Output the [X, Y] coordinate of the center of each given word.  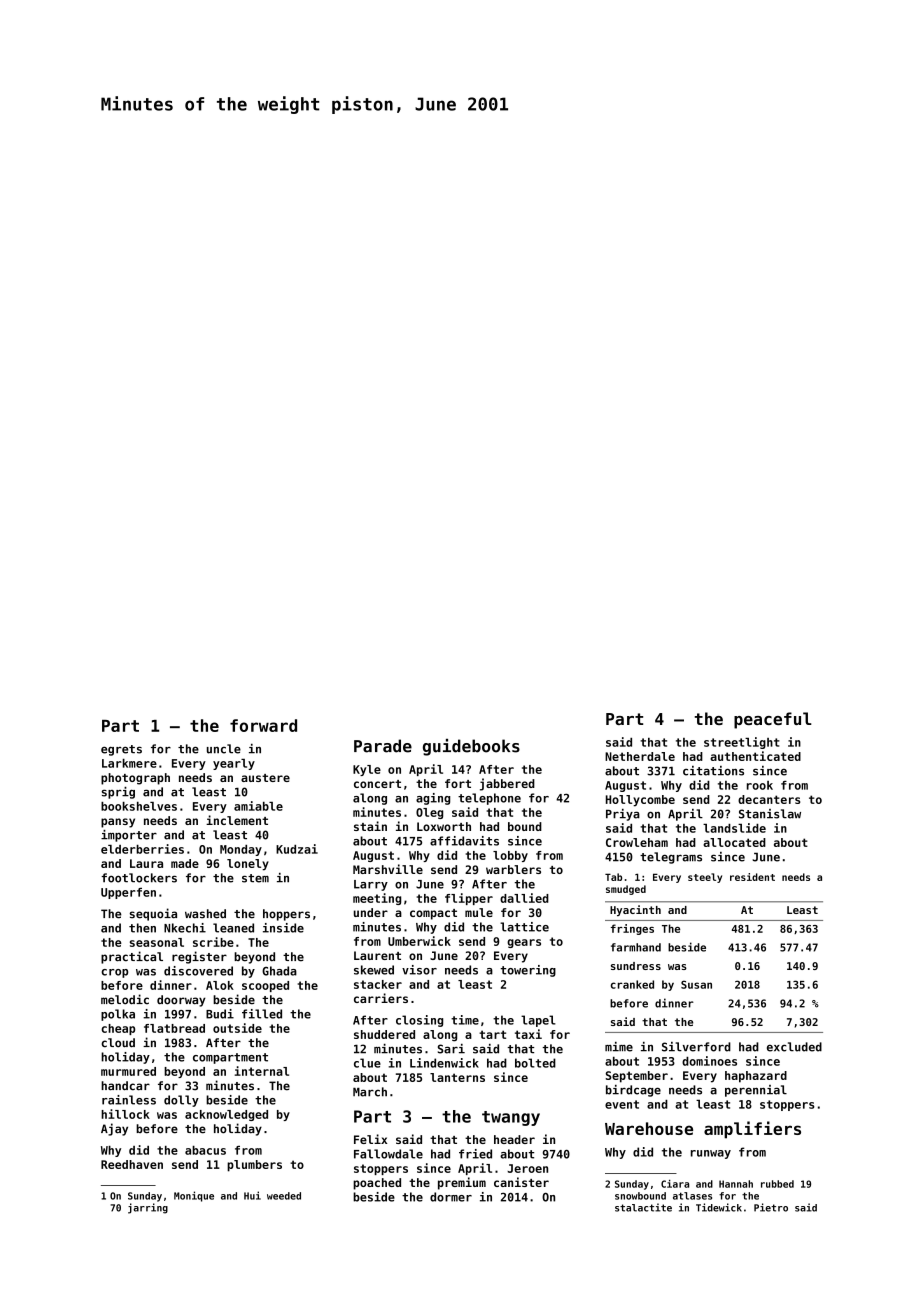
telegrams [671, 858]
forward [263, 725]
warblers [513, 869]
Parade [383, 746]
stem [255, 878]
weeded [284, 1196]
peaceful [773, 720]
